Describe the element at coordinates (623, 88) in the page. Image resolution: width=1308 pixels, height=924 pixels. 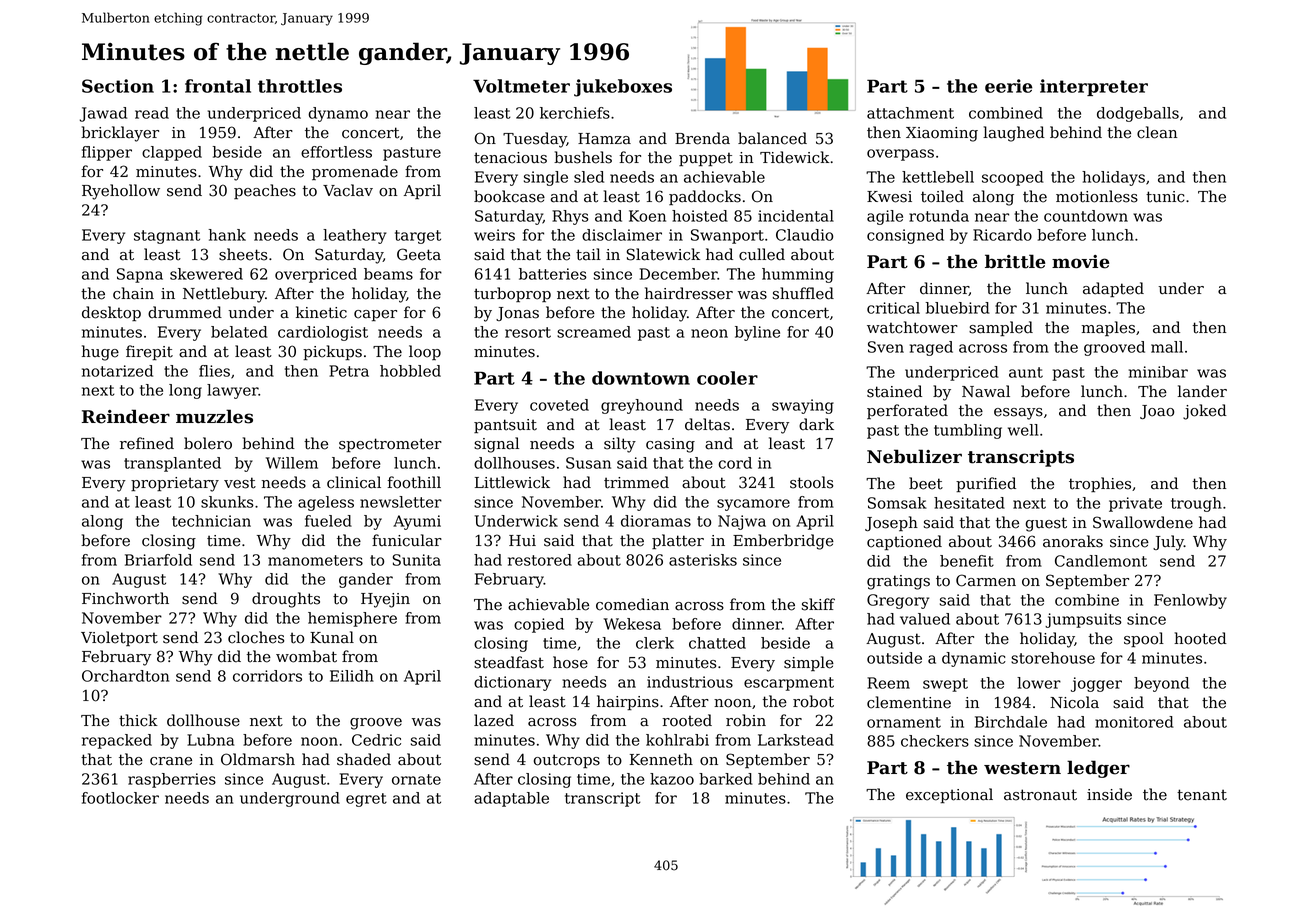
I see `jukeboxes` at that location.
